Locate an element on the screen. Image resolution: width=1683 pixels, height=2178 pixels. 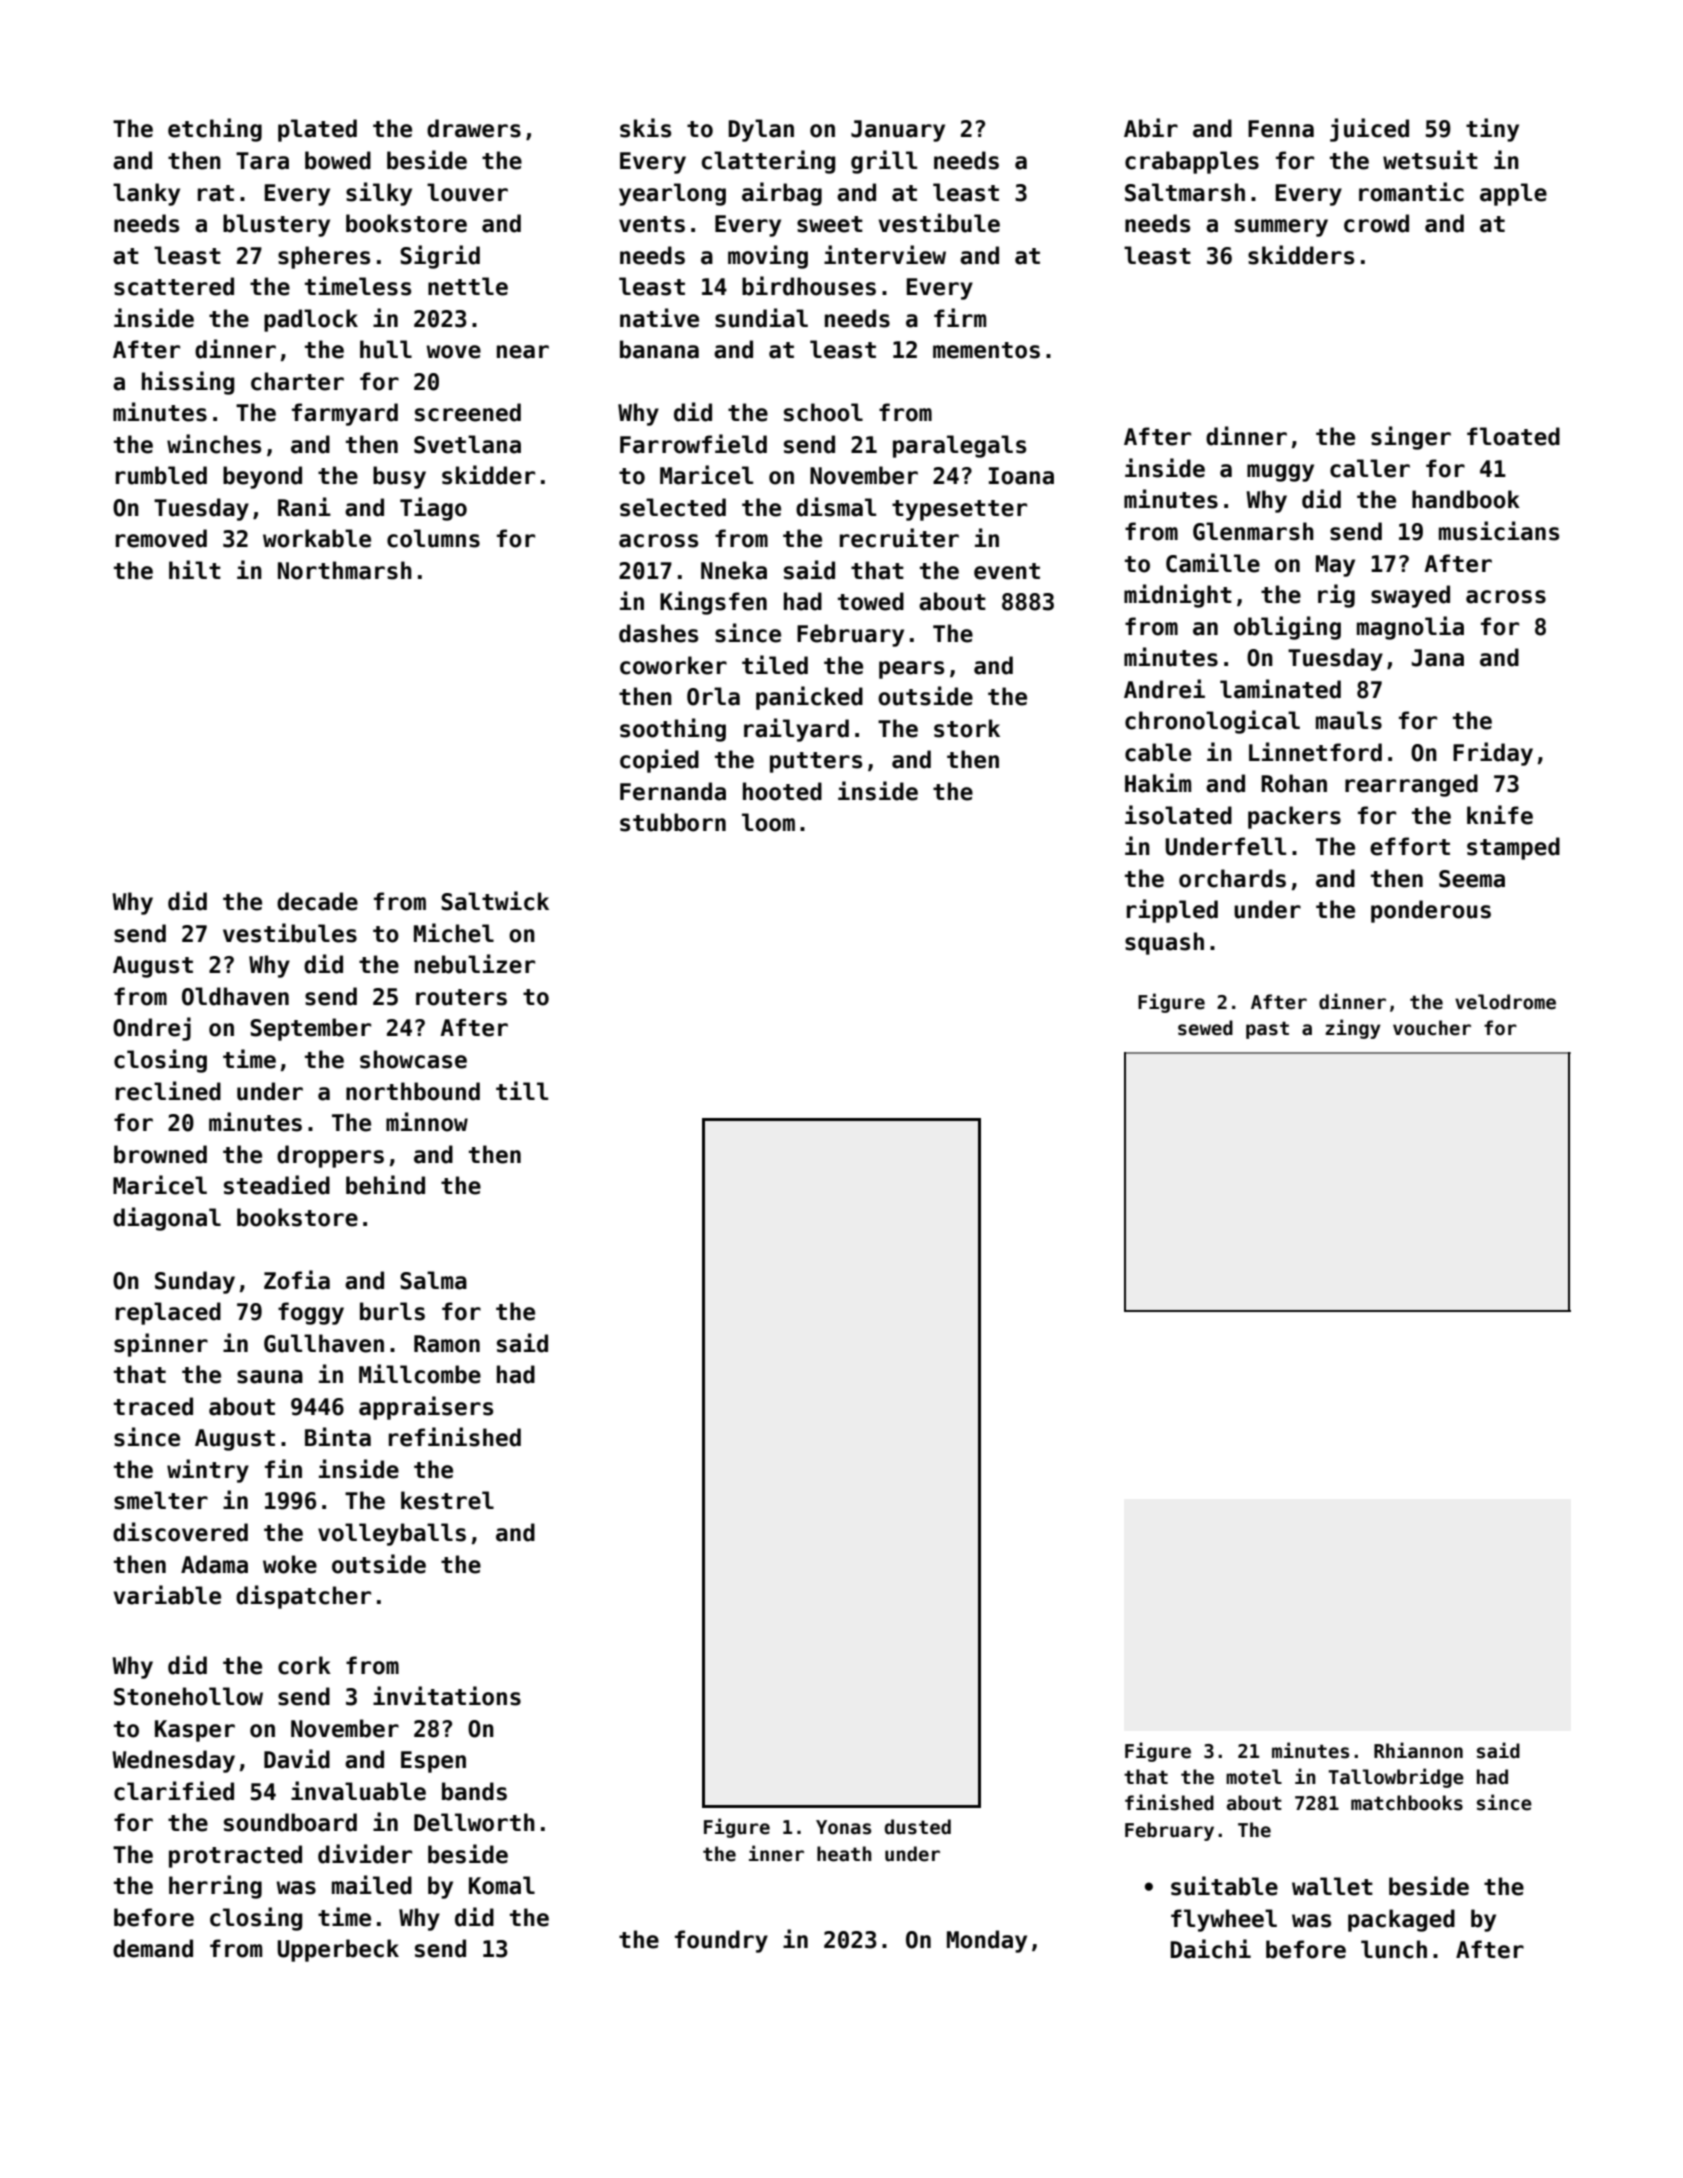
Upperbeck is located at coordinates (338, 1950).
